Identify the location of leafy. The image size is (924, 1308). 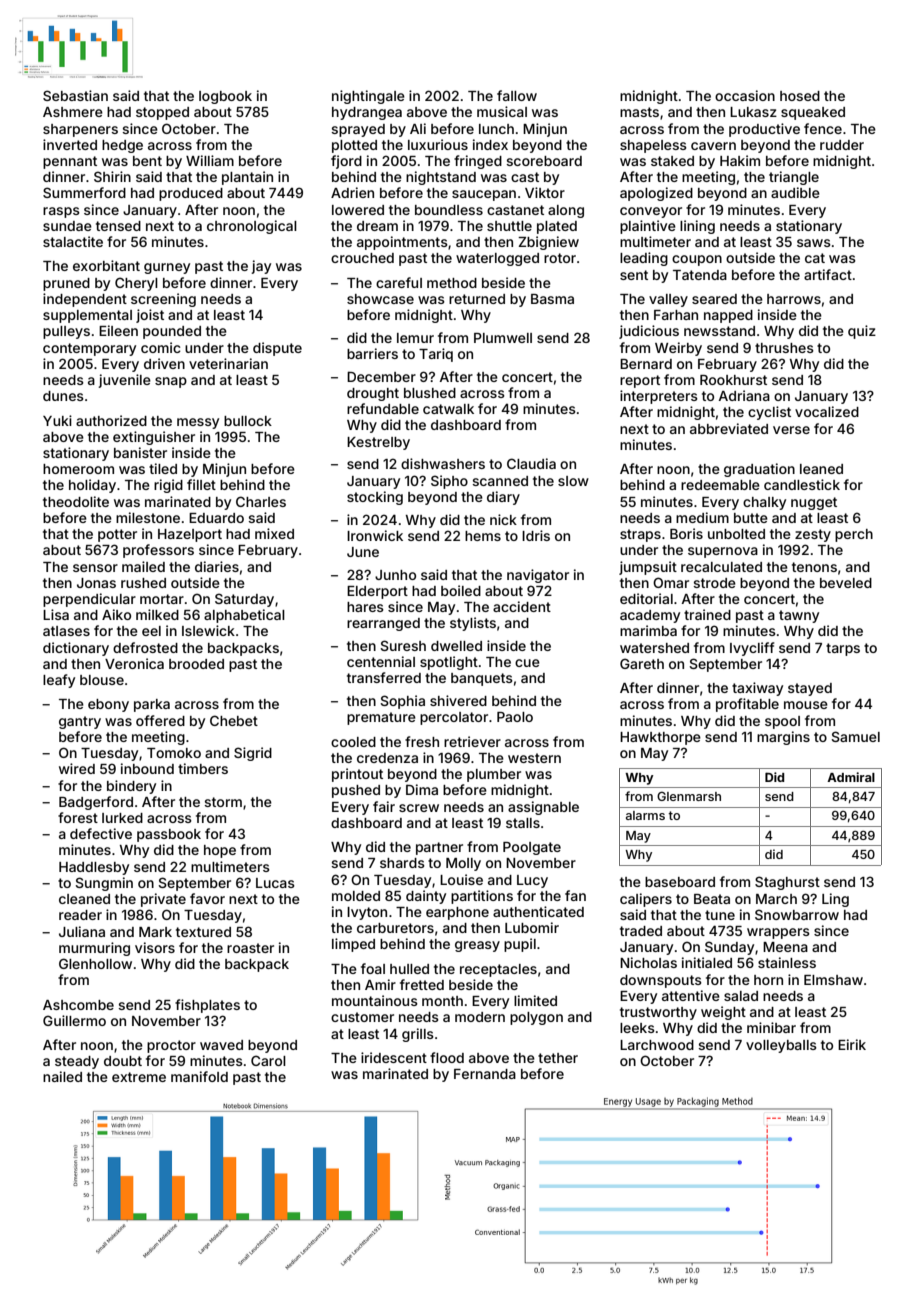
(59, 681).
